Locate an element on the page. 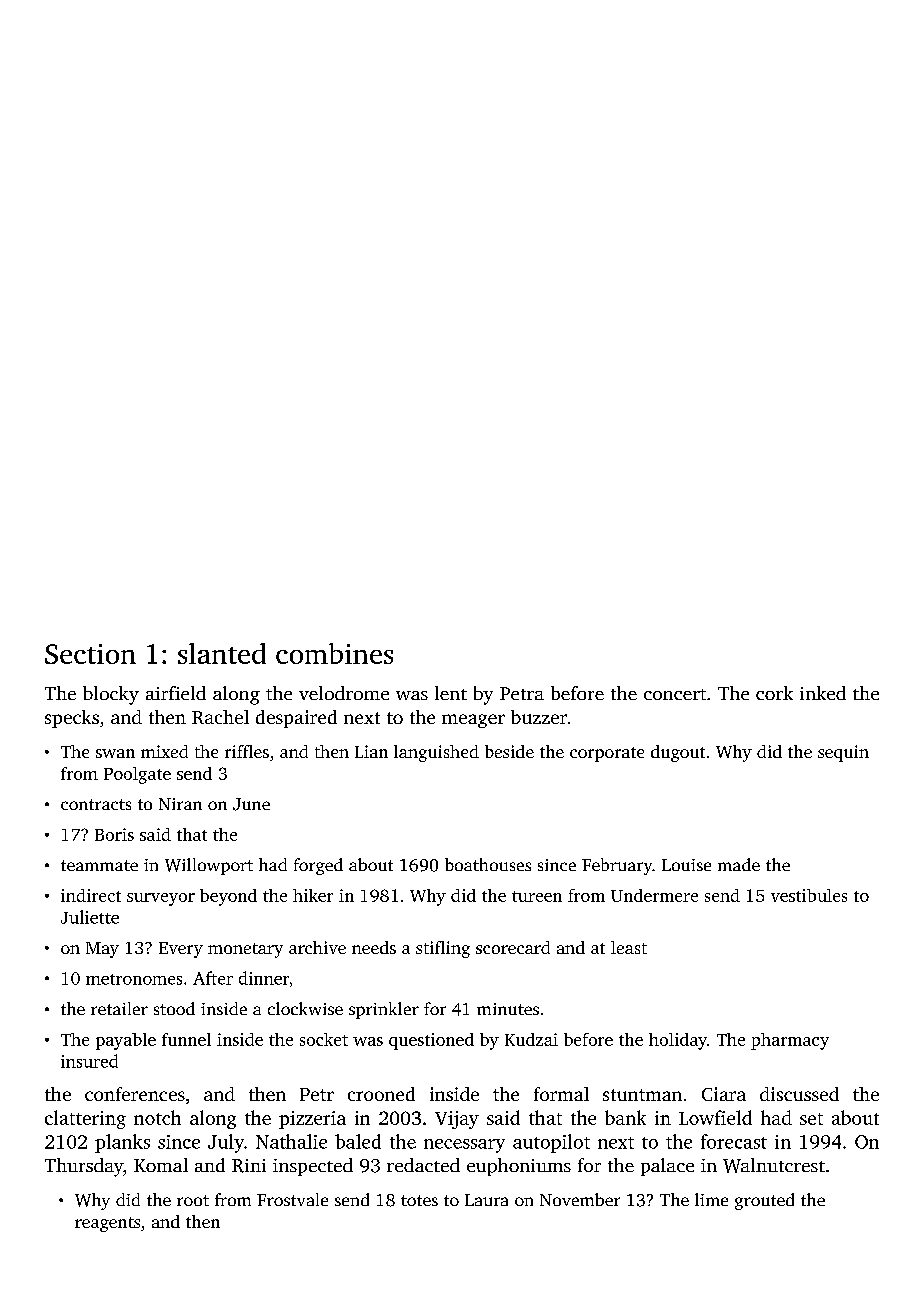 The image size is (924, 1308). made is located at coordinates (739, 864).
